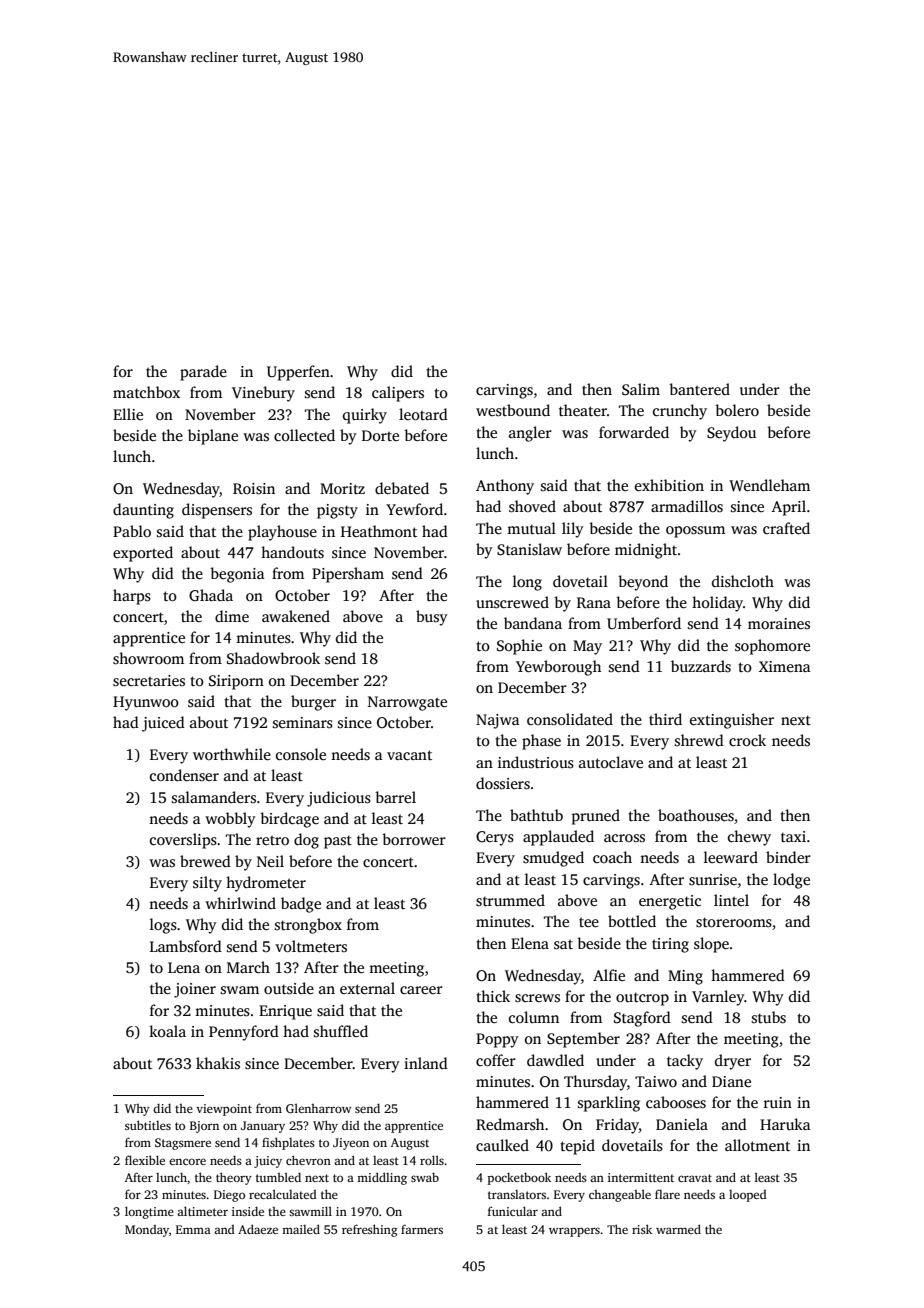 This screenshot has height=1308, width=924. Describe the element at coordinates (536, 815) in the screenshot. I see `bathtub` at that location.
